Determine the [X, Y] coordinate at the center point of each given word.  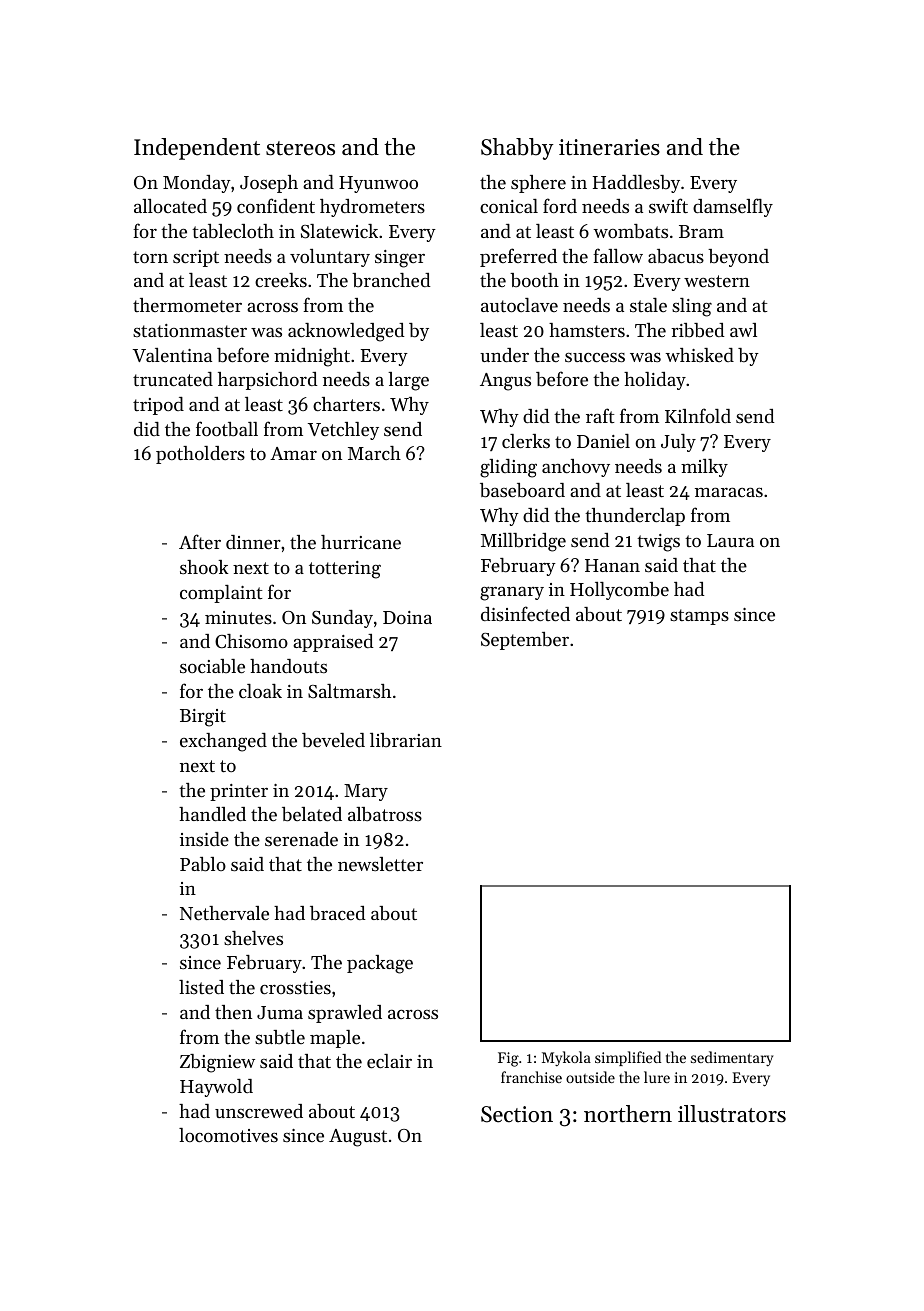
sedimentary [732, 1058]
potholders [200, 455]
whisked [699, 355]
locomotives [228, 1135]
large [408, 381]
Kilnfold [698, 415]
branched [391, 280]
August [358, 1138]
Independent [197, 149]
